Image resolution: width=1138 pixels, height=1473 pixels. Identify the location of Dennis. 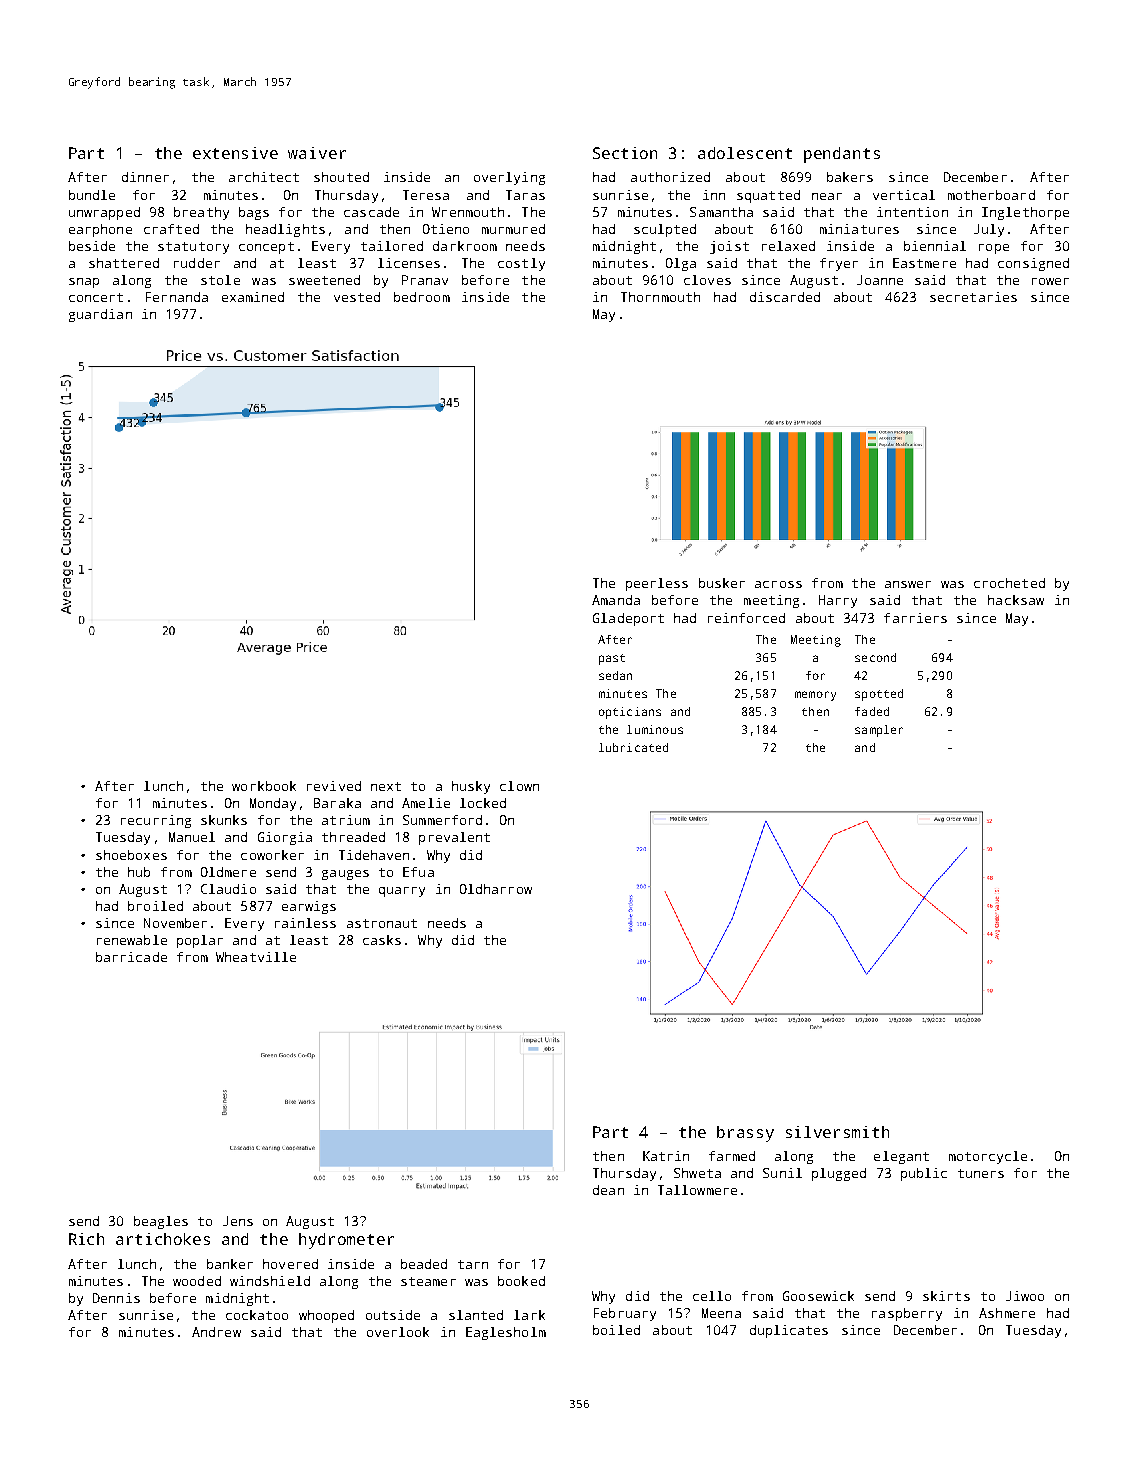
(116, 1298).
